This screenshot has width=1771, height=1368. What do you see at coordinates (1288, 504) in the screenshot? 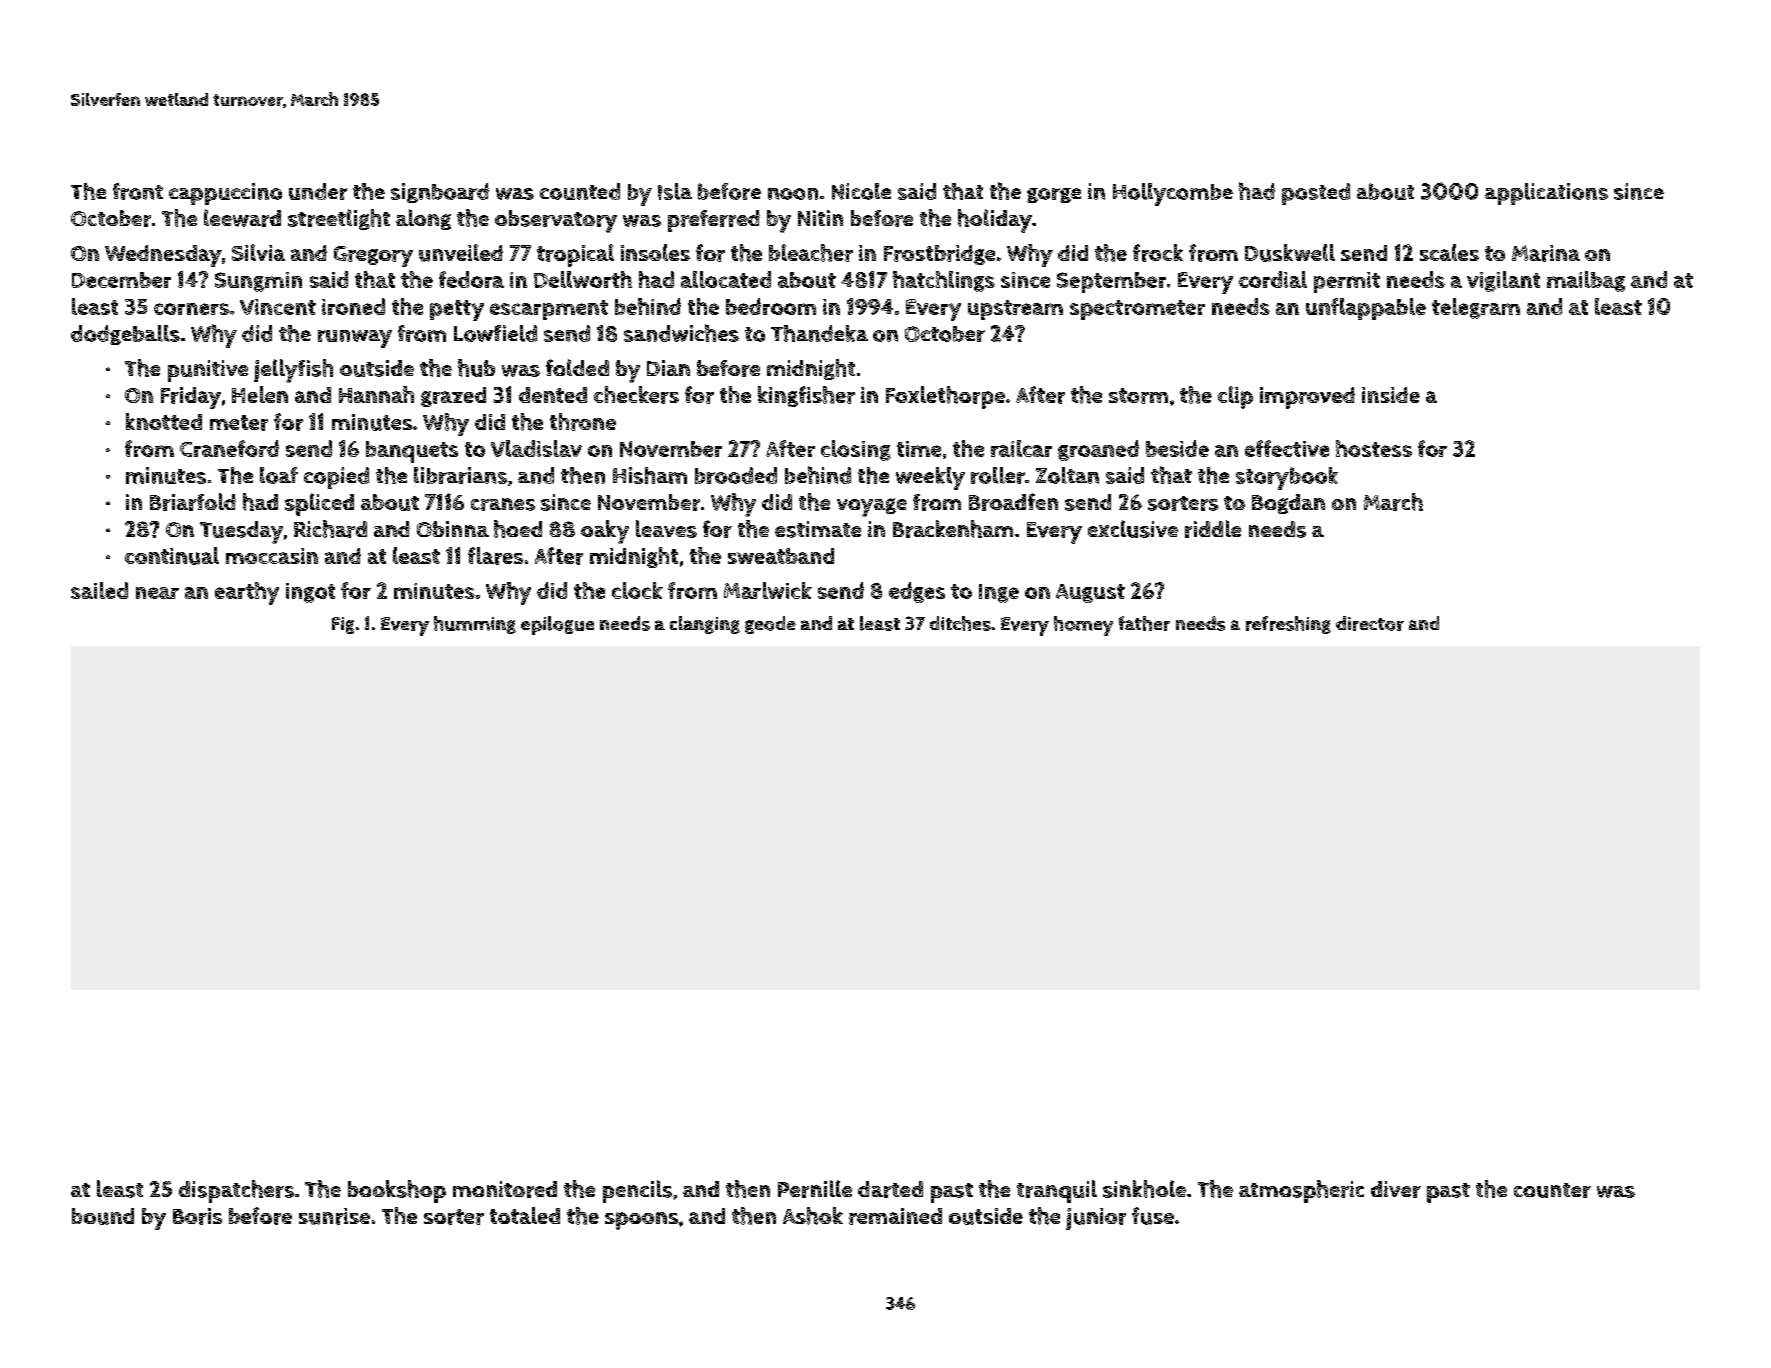
I see `Bogdan` at bounding box center [1288, 504].
